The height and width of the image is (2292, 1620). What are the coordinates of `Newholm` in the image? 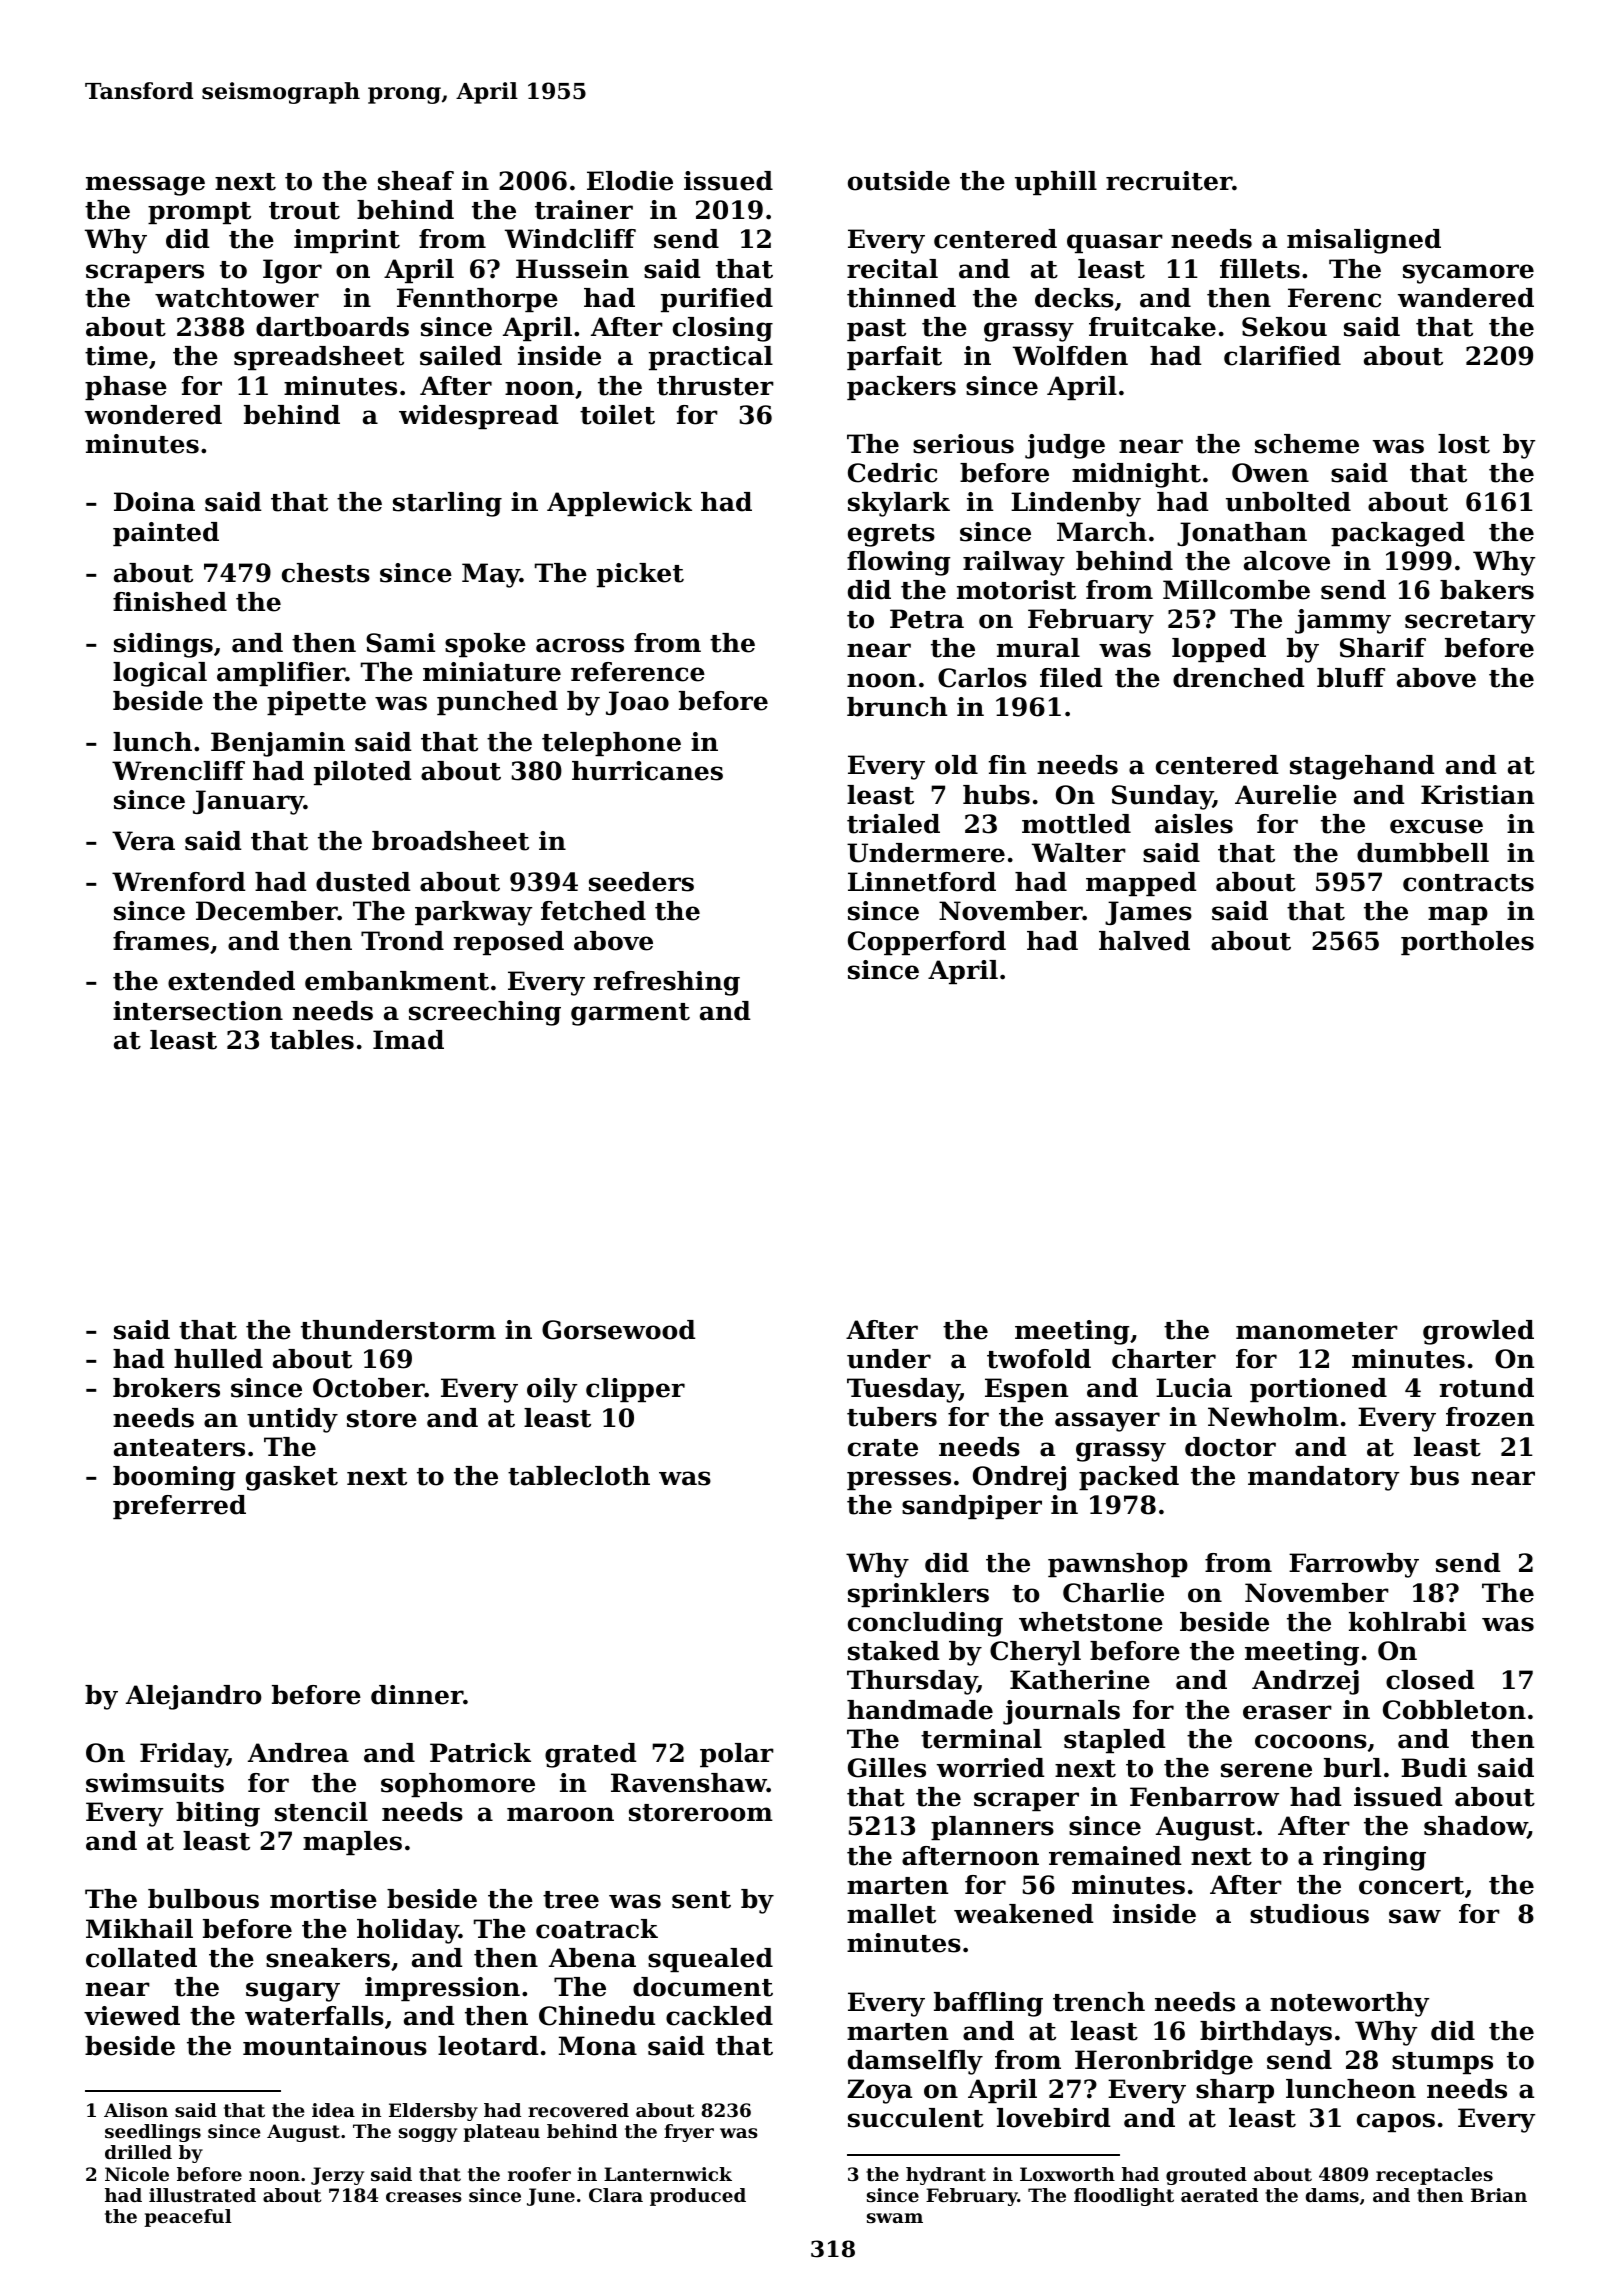 It's located at (1273, 1417).
